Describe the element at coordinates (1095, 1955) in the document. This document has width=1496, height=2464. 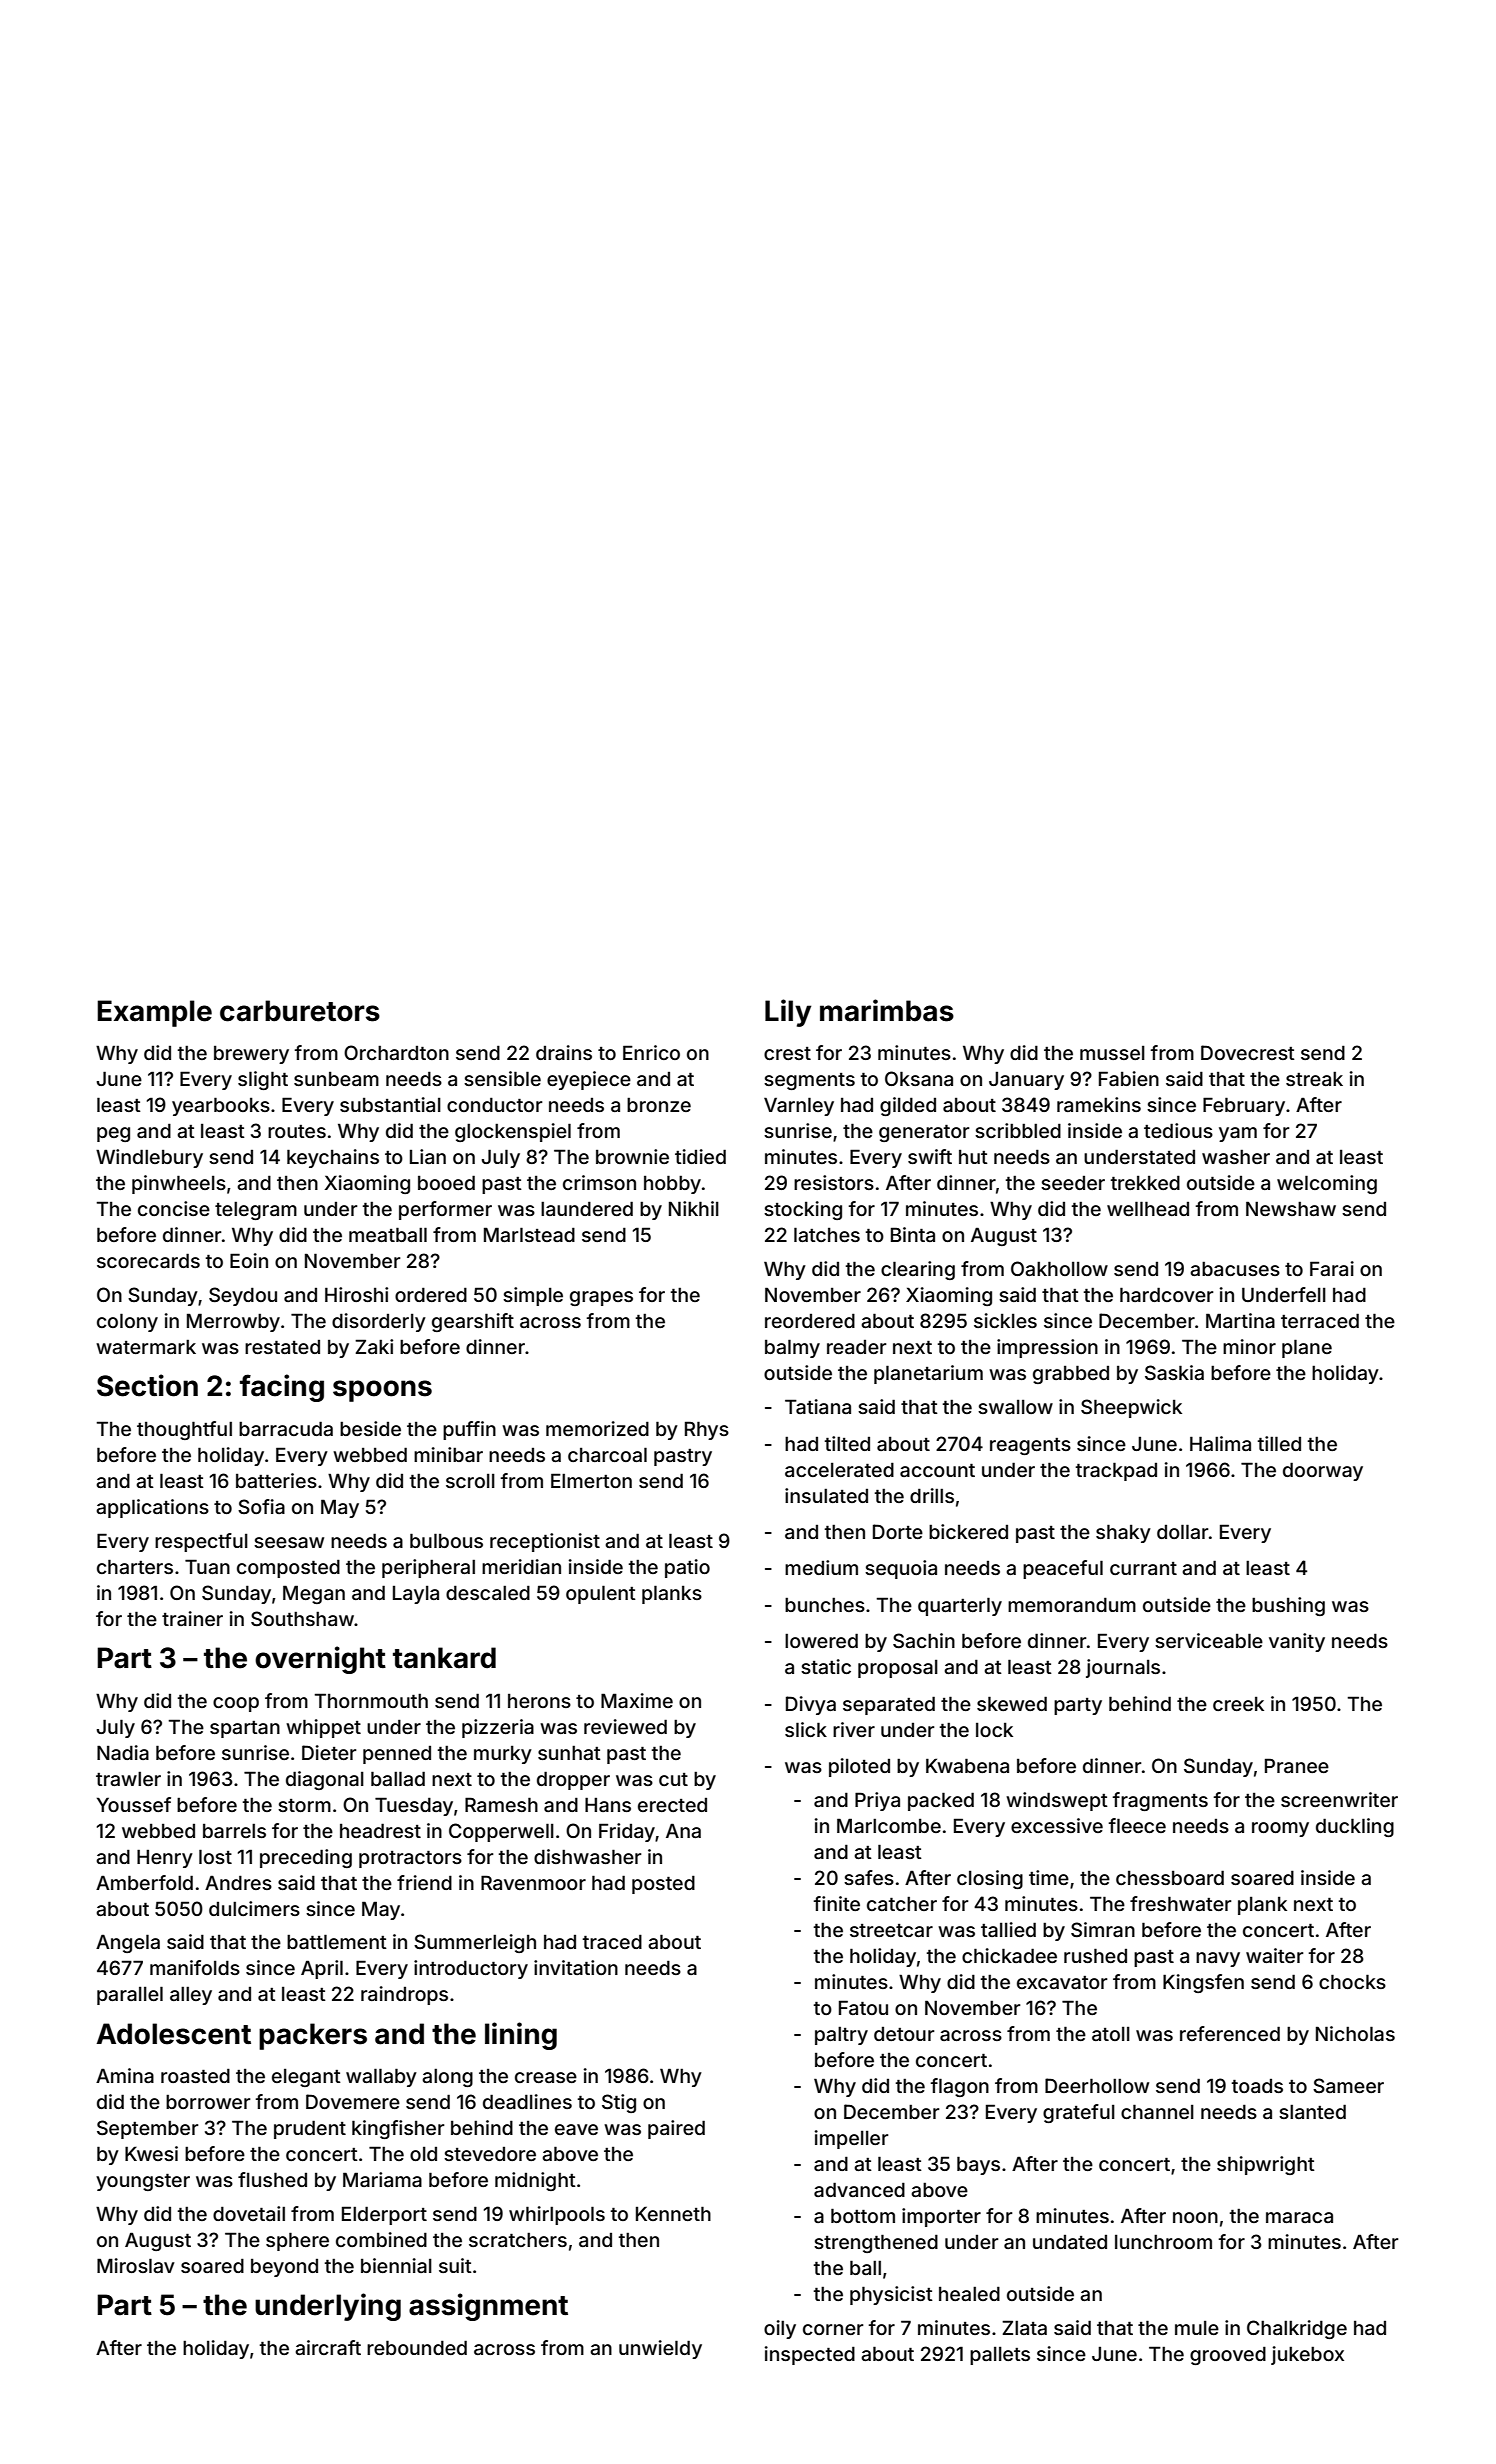
I see `rushed` at that location.
